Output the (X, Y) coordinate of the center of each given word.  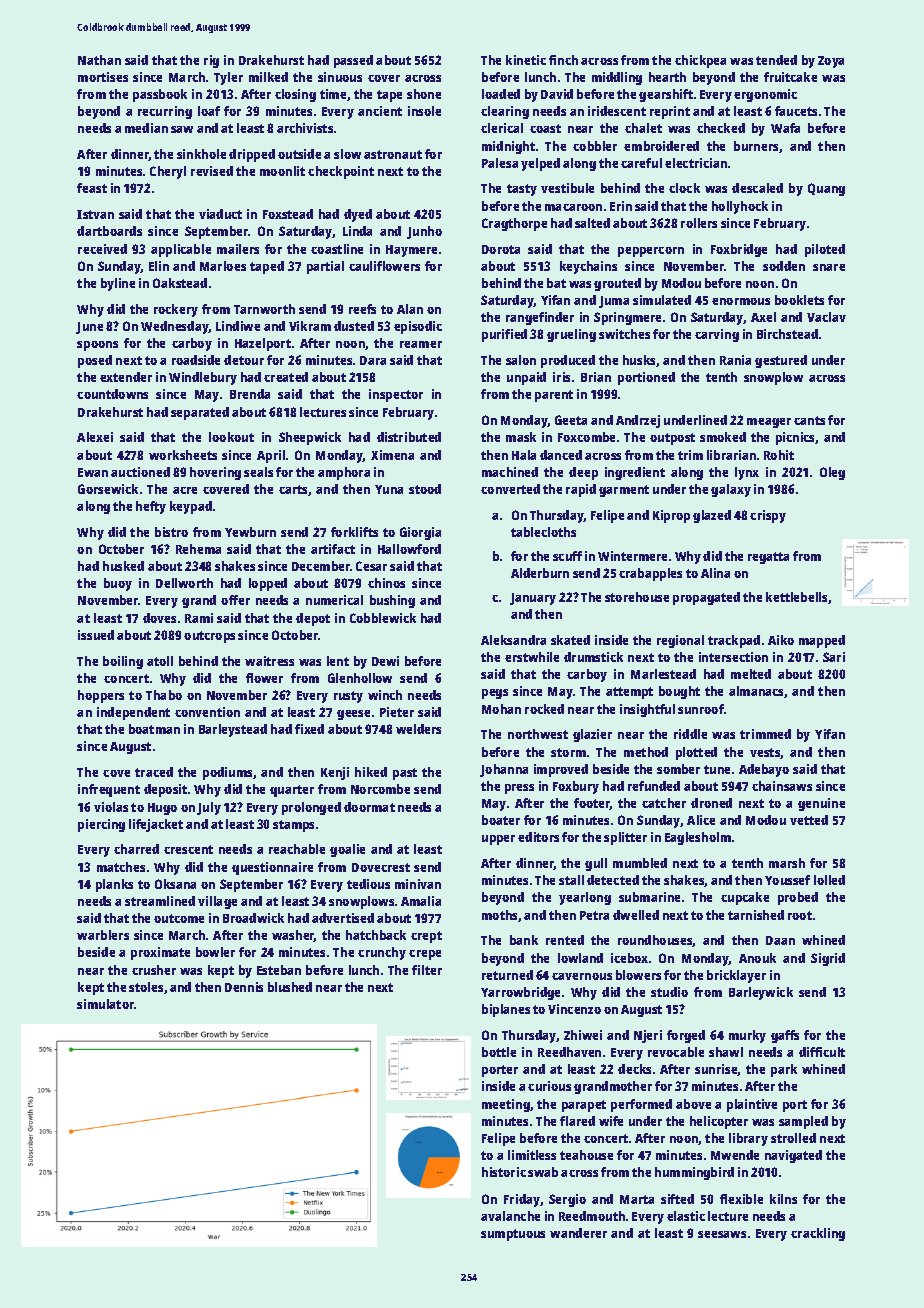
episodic (418, 327)
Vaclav (826, 317)
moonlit (282, 171)
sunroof (701, 709)
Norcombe (380, 789)
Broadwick (253, 918)
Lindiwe (238, 326)
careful (641, 163)
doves (159, 618)
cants (809, 420)
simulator (105, 1004)
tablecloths (543, 532)
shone (424, 94)
